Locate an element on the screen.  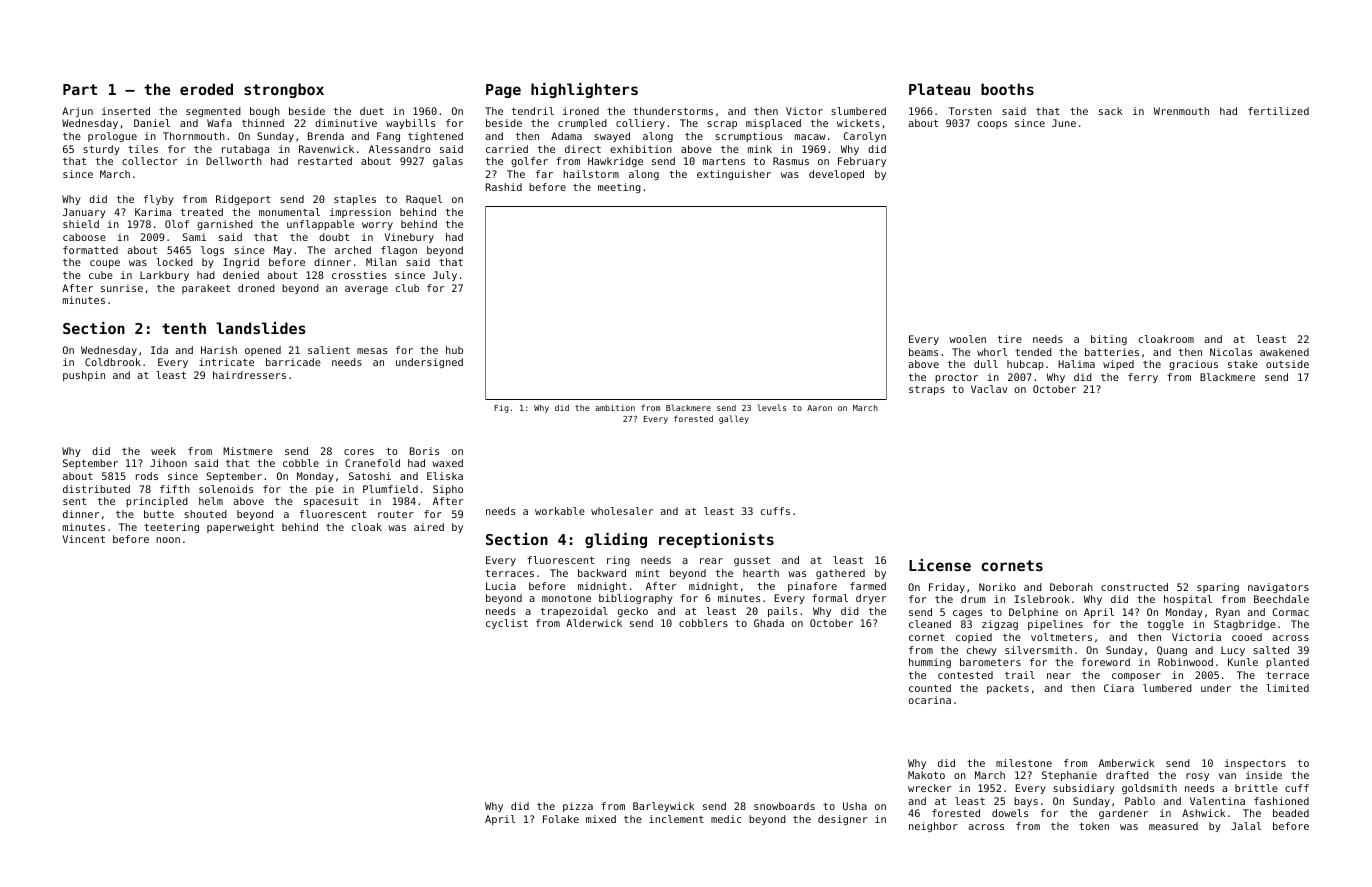
Jalal is located at coordinates (1246, 826).
